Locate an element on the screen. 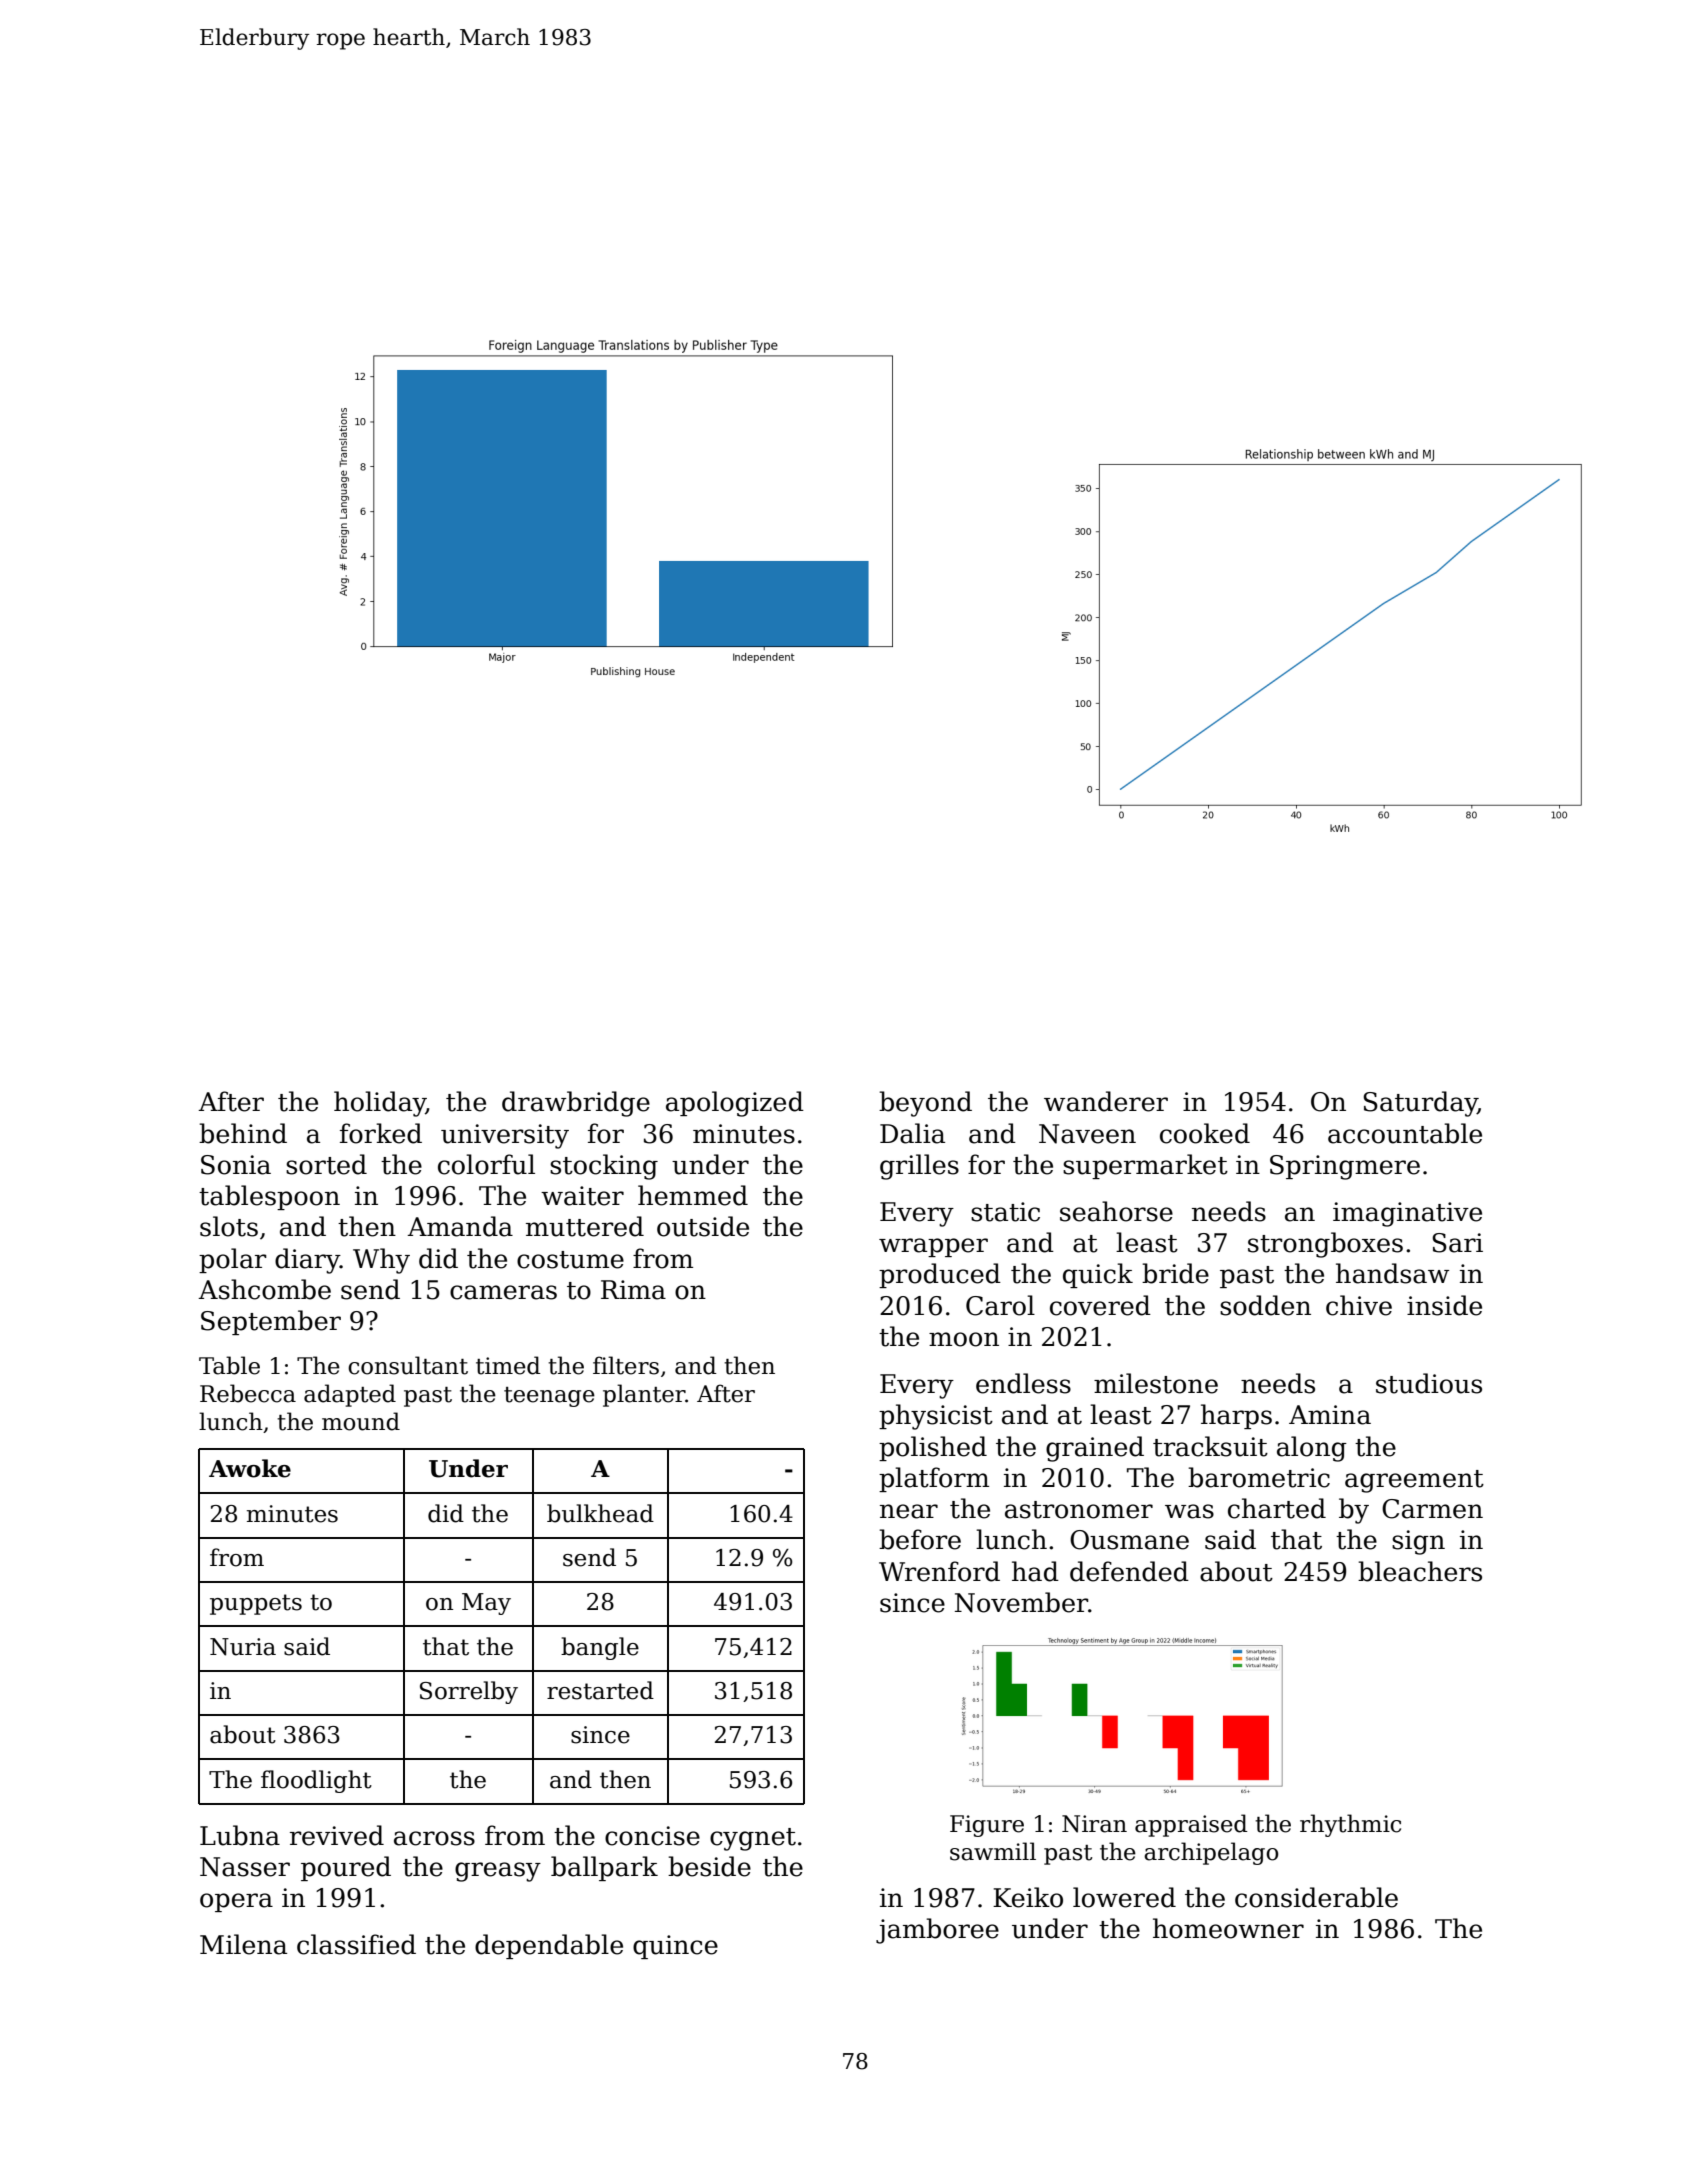 The width and height of the screenshot is (1683, 2178). inside is located at coordinates (1444, 1305).
